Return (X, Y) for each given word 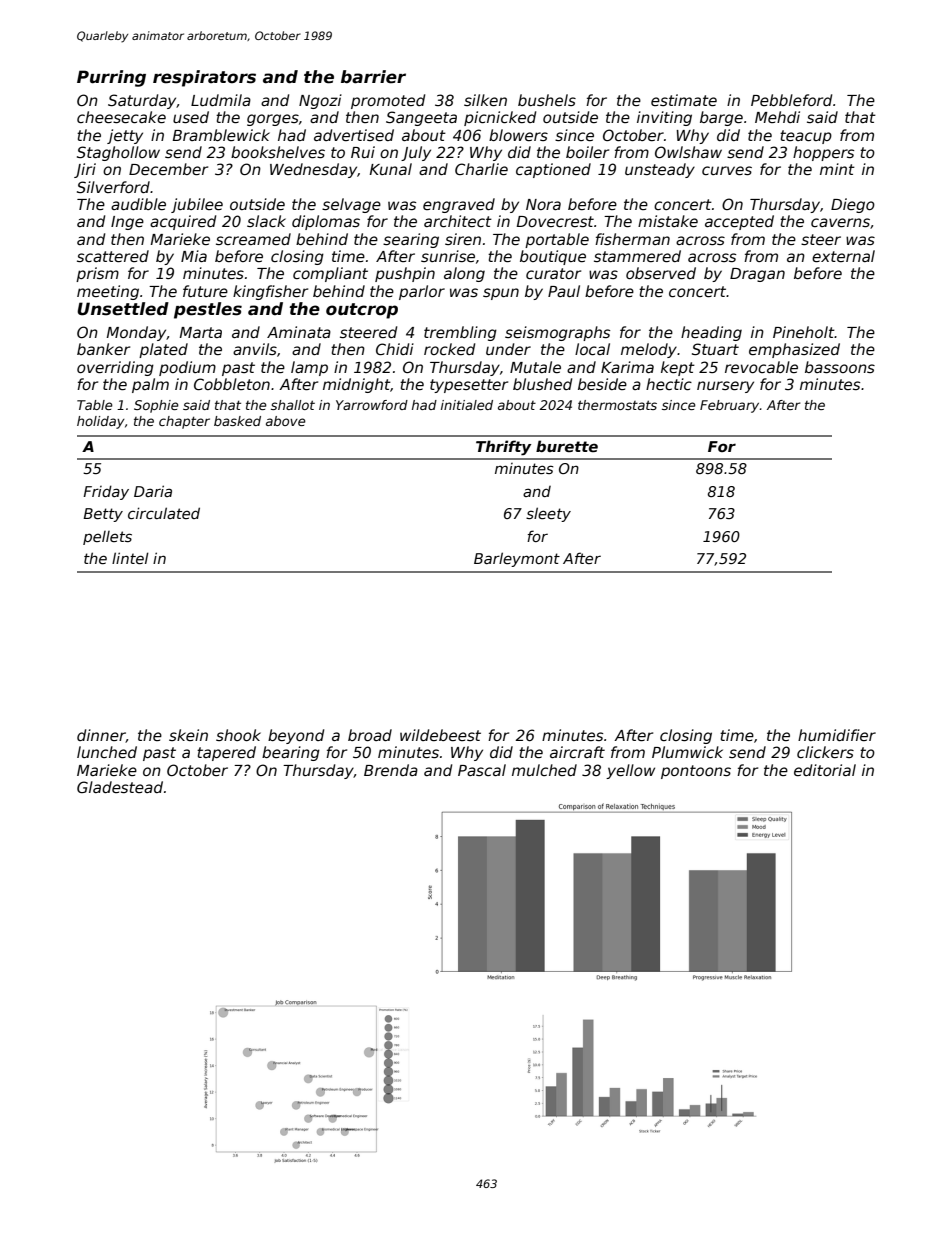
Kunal (390, 169)
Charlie (481, 169)
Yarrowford (372, 405)
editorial (825, 770)
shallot (293, 405)
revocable (761, 367)
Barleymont (517, 559)
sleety (548, 514)
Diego (853, 205)
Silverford (113, 187)
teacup (806, 137)
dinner (101, 736)
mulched (544, 770)
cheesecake (121, 117)
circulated (164, 513)
